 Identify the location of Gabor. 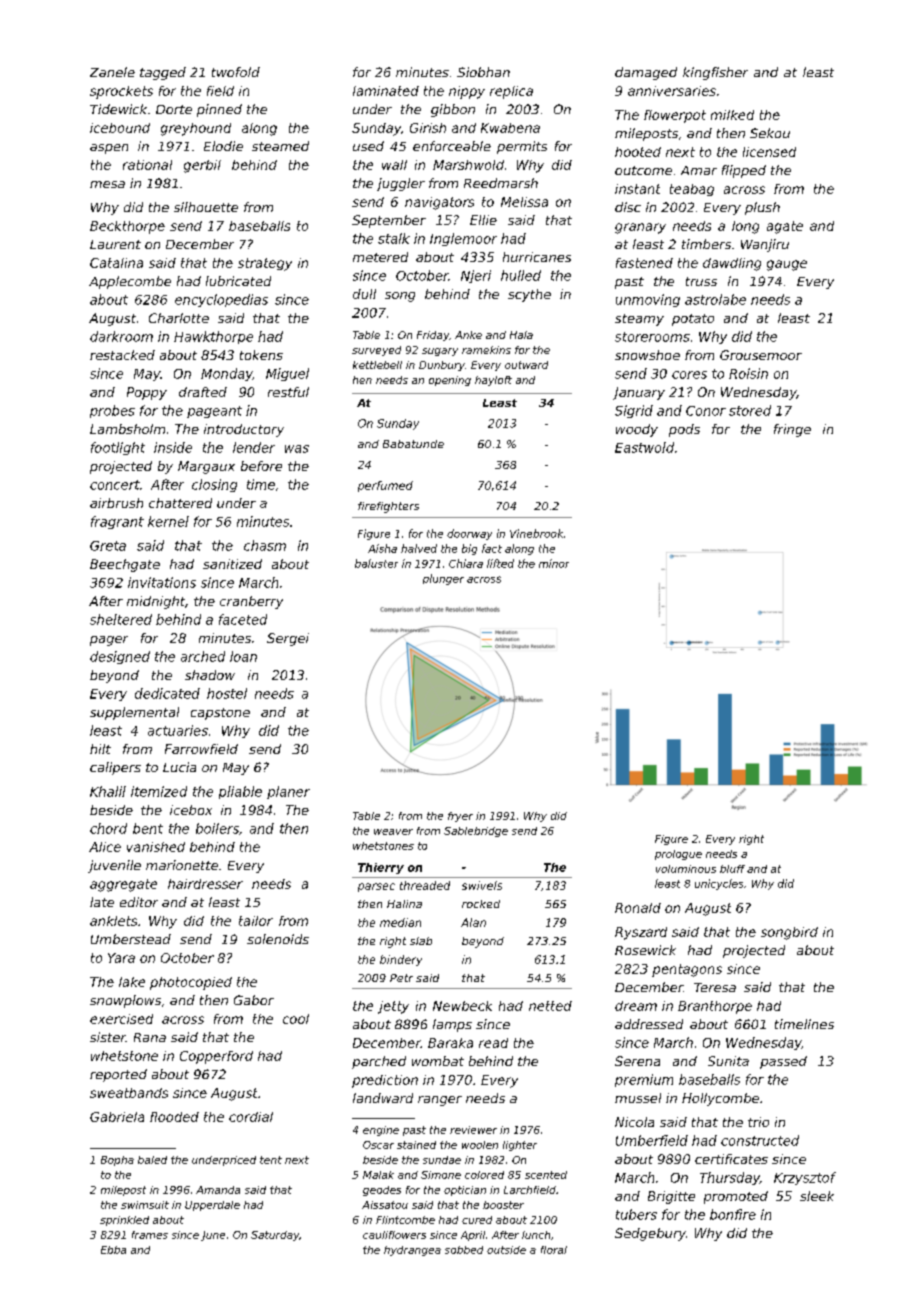
(254, 1000).
